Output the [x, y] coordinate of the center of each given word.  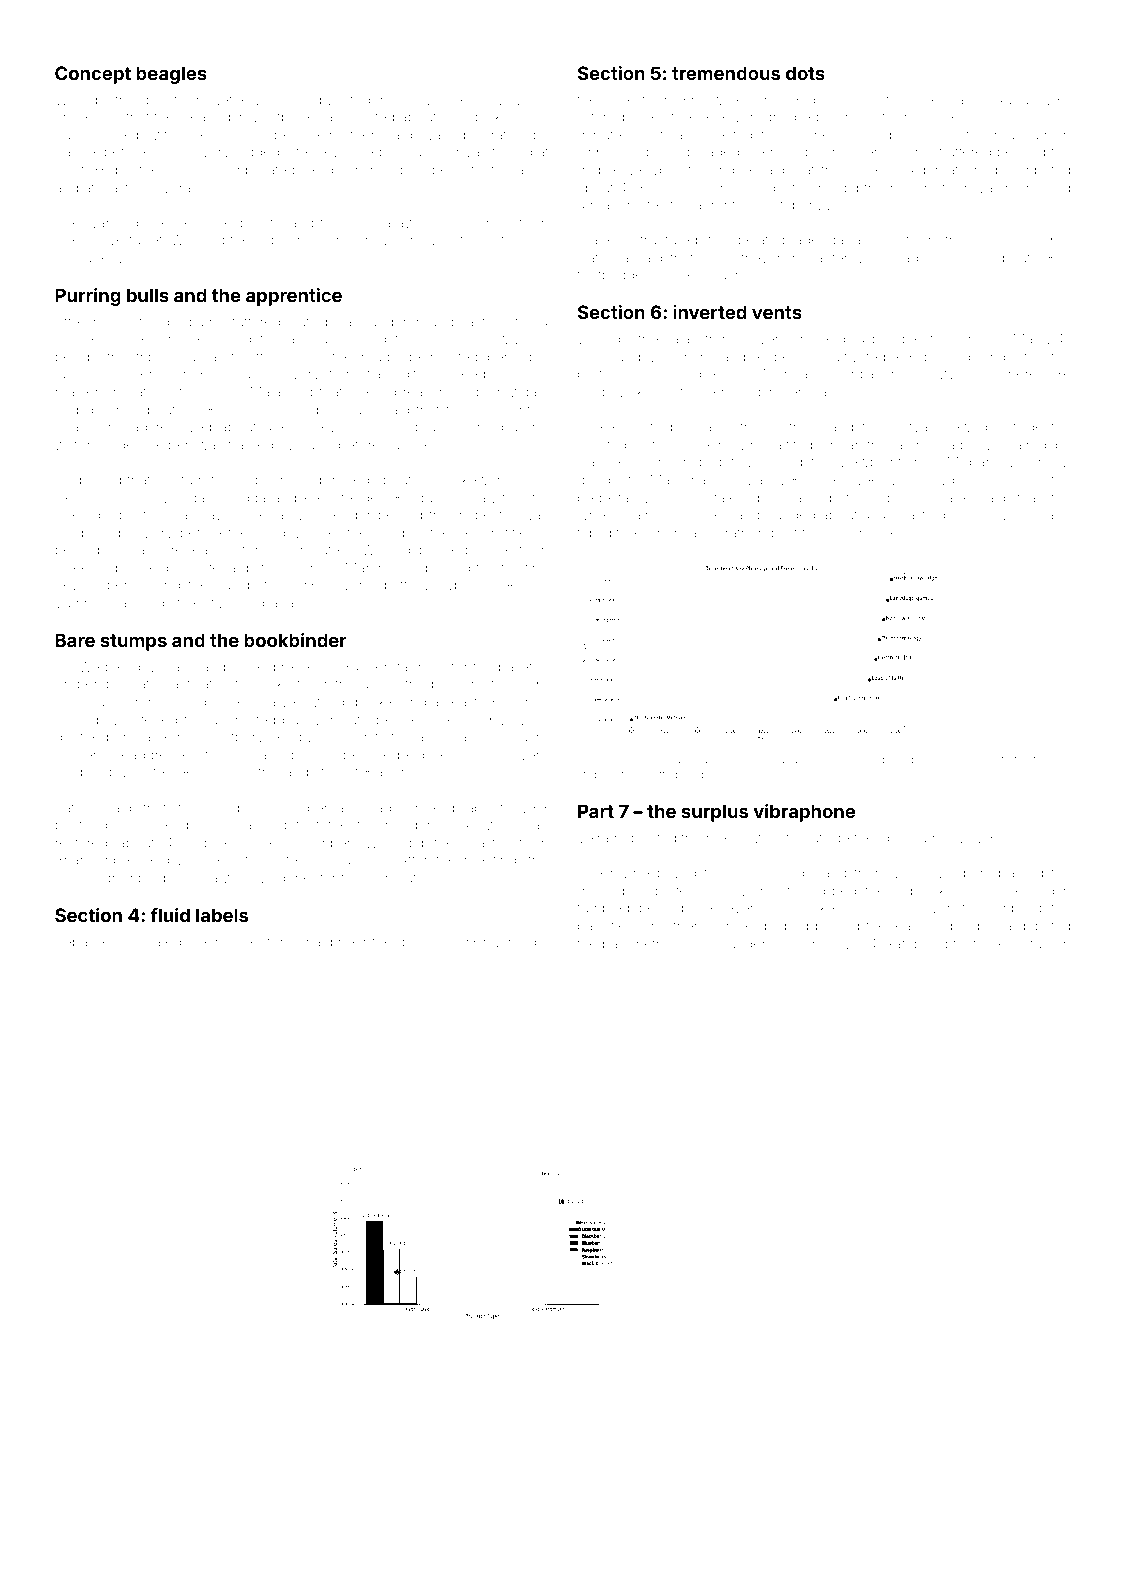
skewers [481, 480]
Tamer [712, 759]
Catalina [603, 257]
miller [1009, 117]
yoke [620, 101]
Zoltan [297, 567]
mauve [102, 241]
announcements [964, 760]
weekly [874, 481]
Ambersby [88, 685]
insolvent [241, 941]
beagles [171, 75]
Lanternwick [847, 257]
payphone [859, 534]
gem [178, 447]
